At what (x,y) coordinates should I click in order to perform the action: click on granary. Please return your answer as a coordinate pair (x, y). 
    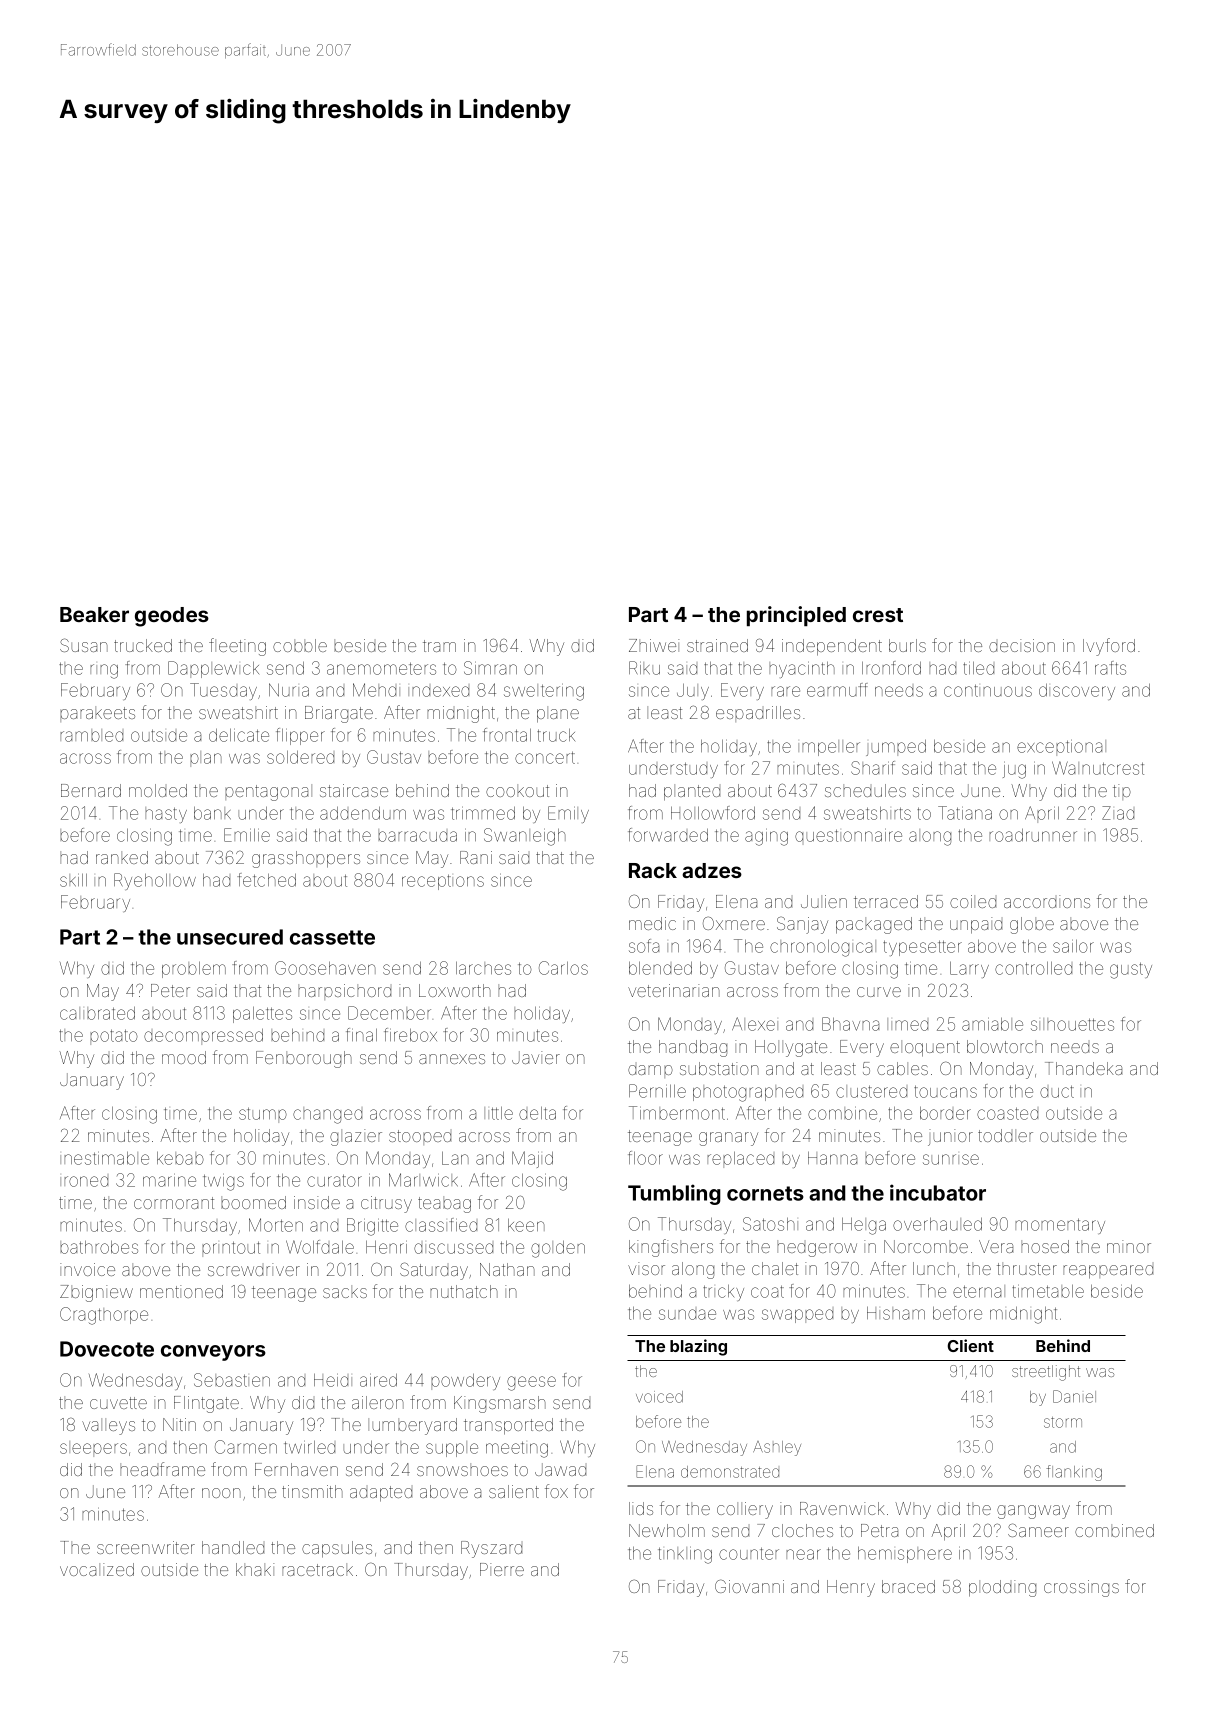
    Looking at the image, I should click on (728, 1139).
